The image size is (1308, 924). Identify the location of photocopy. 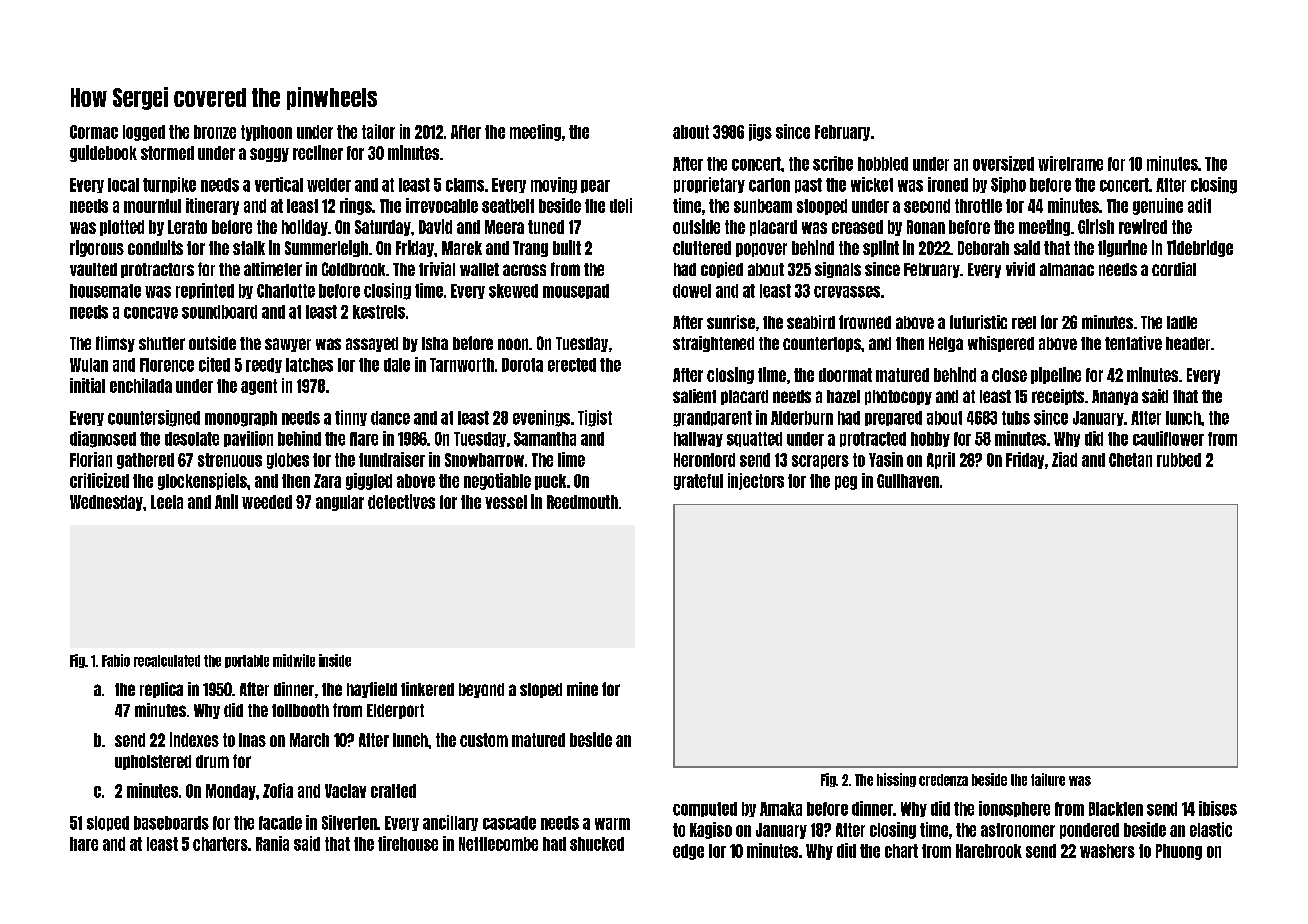
(898, 397).
